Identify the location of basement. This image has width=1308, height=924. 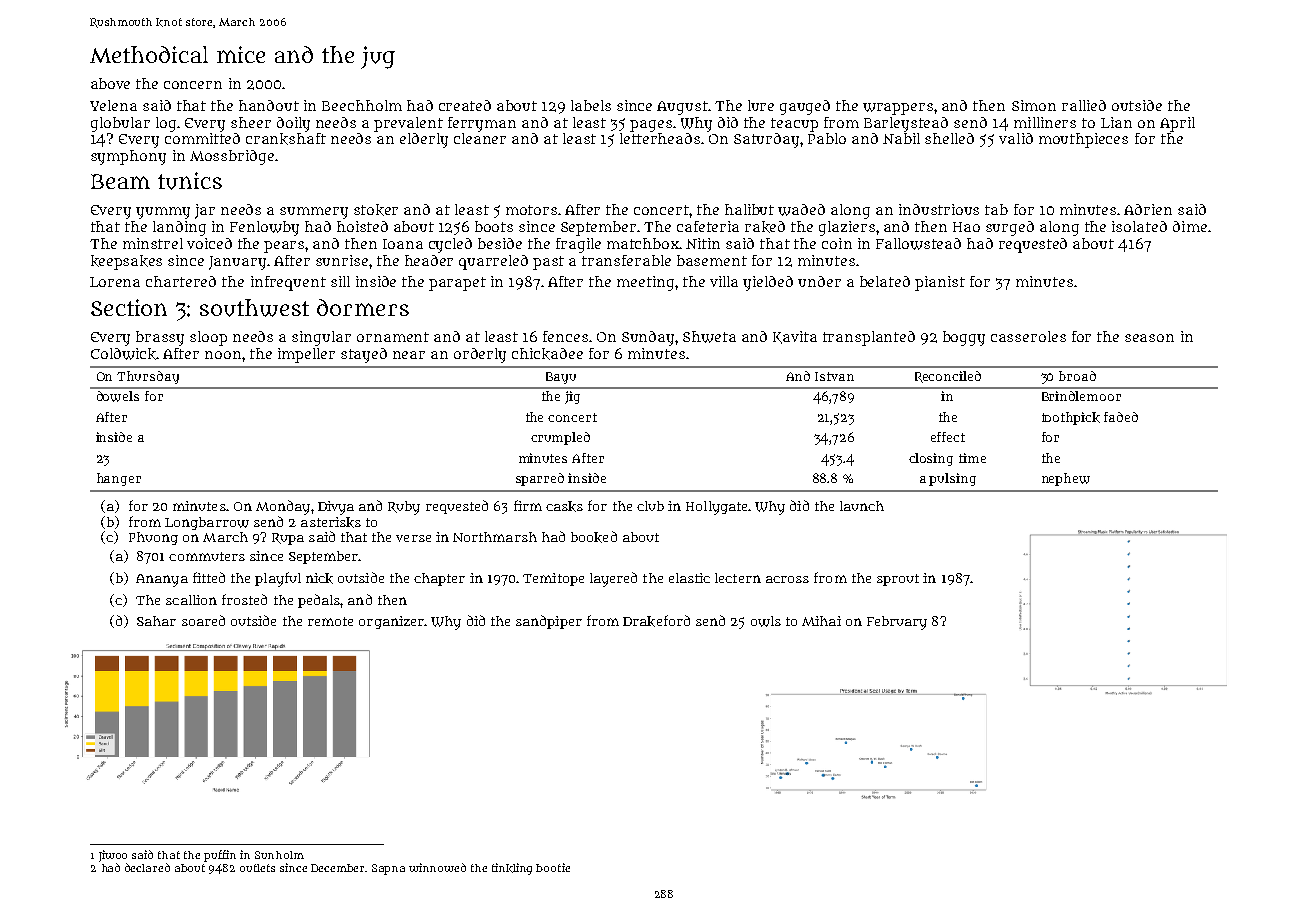
(712, 260).
